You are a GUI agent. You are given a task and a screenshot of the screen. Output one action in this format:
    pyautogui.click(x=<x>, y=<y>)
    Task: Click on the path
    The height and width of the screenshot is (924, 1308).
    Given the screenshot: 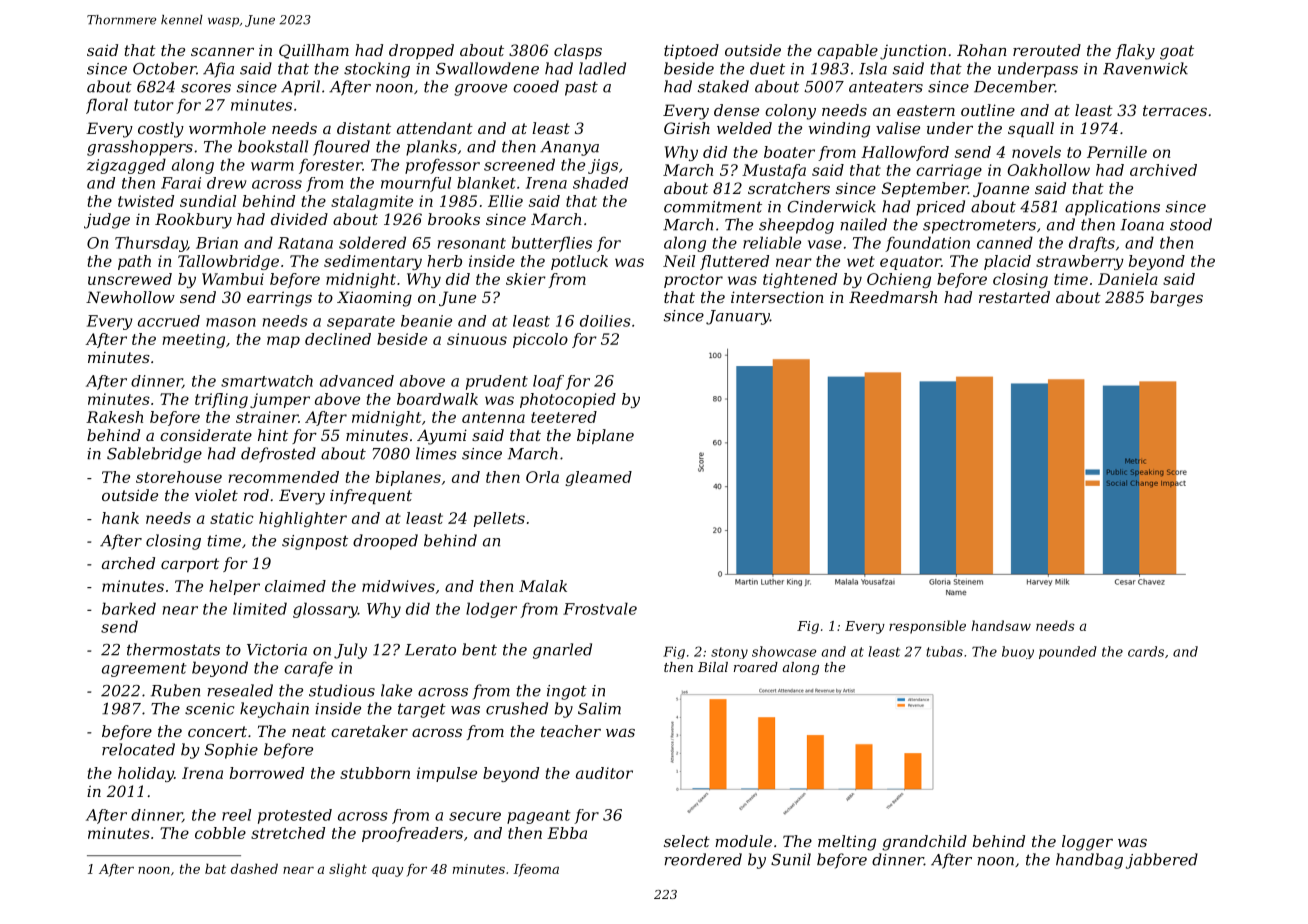 What is the action you would take?
    pyautogui.click(x=134, y=262)
